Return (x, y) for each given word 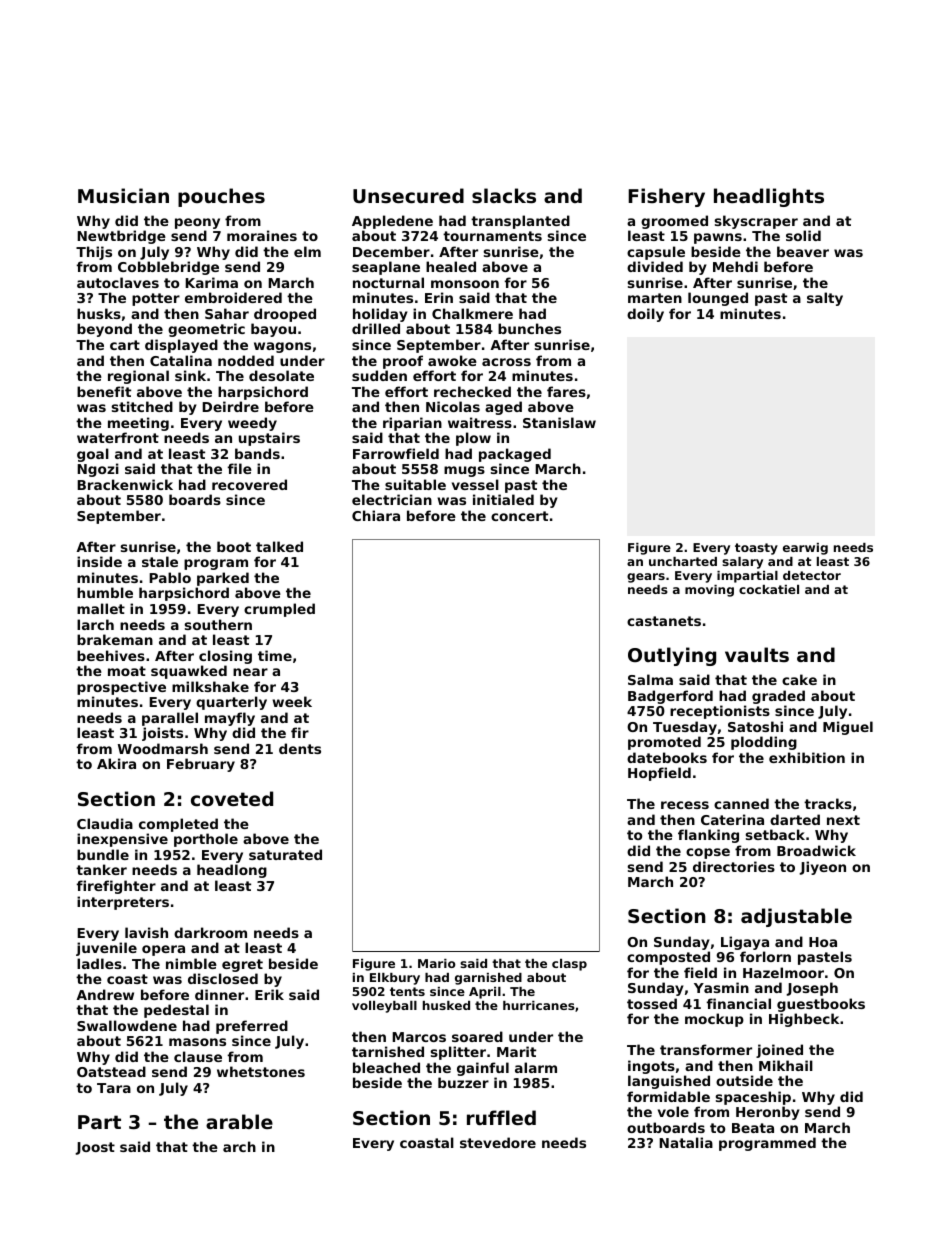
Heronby (768, 1113)
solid (803, 235)
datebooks (667, 757)
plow (473, 439)
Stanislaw (559, 422)
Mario (437, 963)
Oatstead (111, 1071)
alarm (536, 1067)
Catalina (181, 360)
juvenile (106, 949)
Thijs (94, 253)
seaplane (386, 268)
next (843, 820)
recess (685, 805)
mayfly (230, 719)
